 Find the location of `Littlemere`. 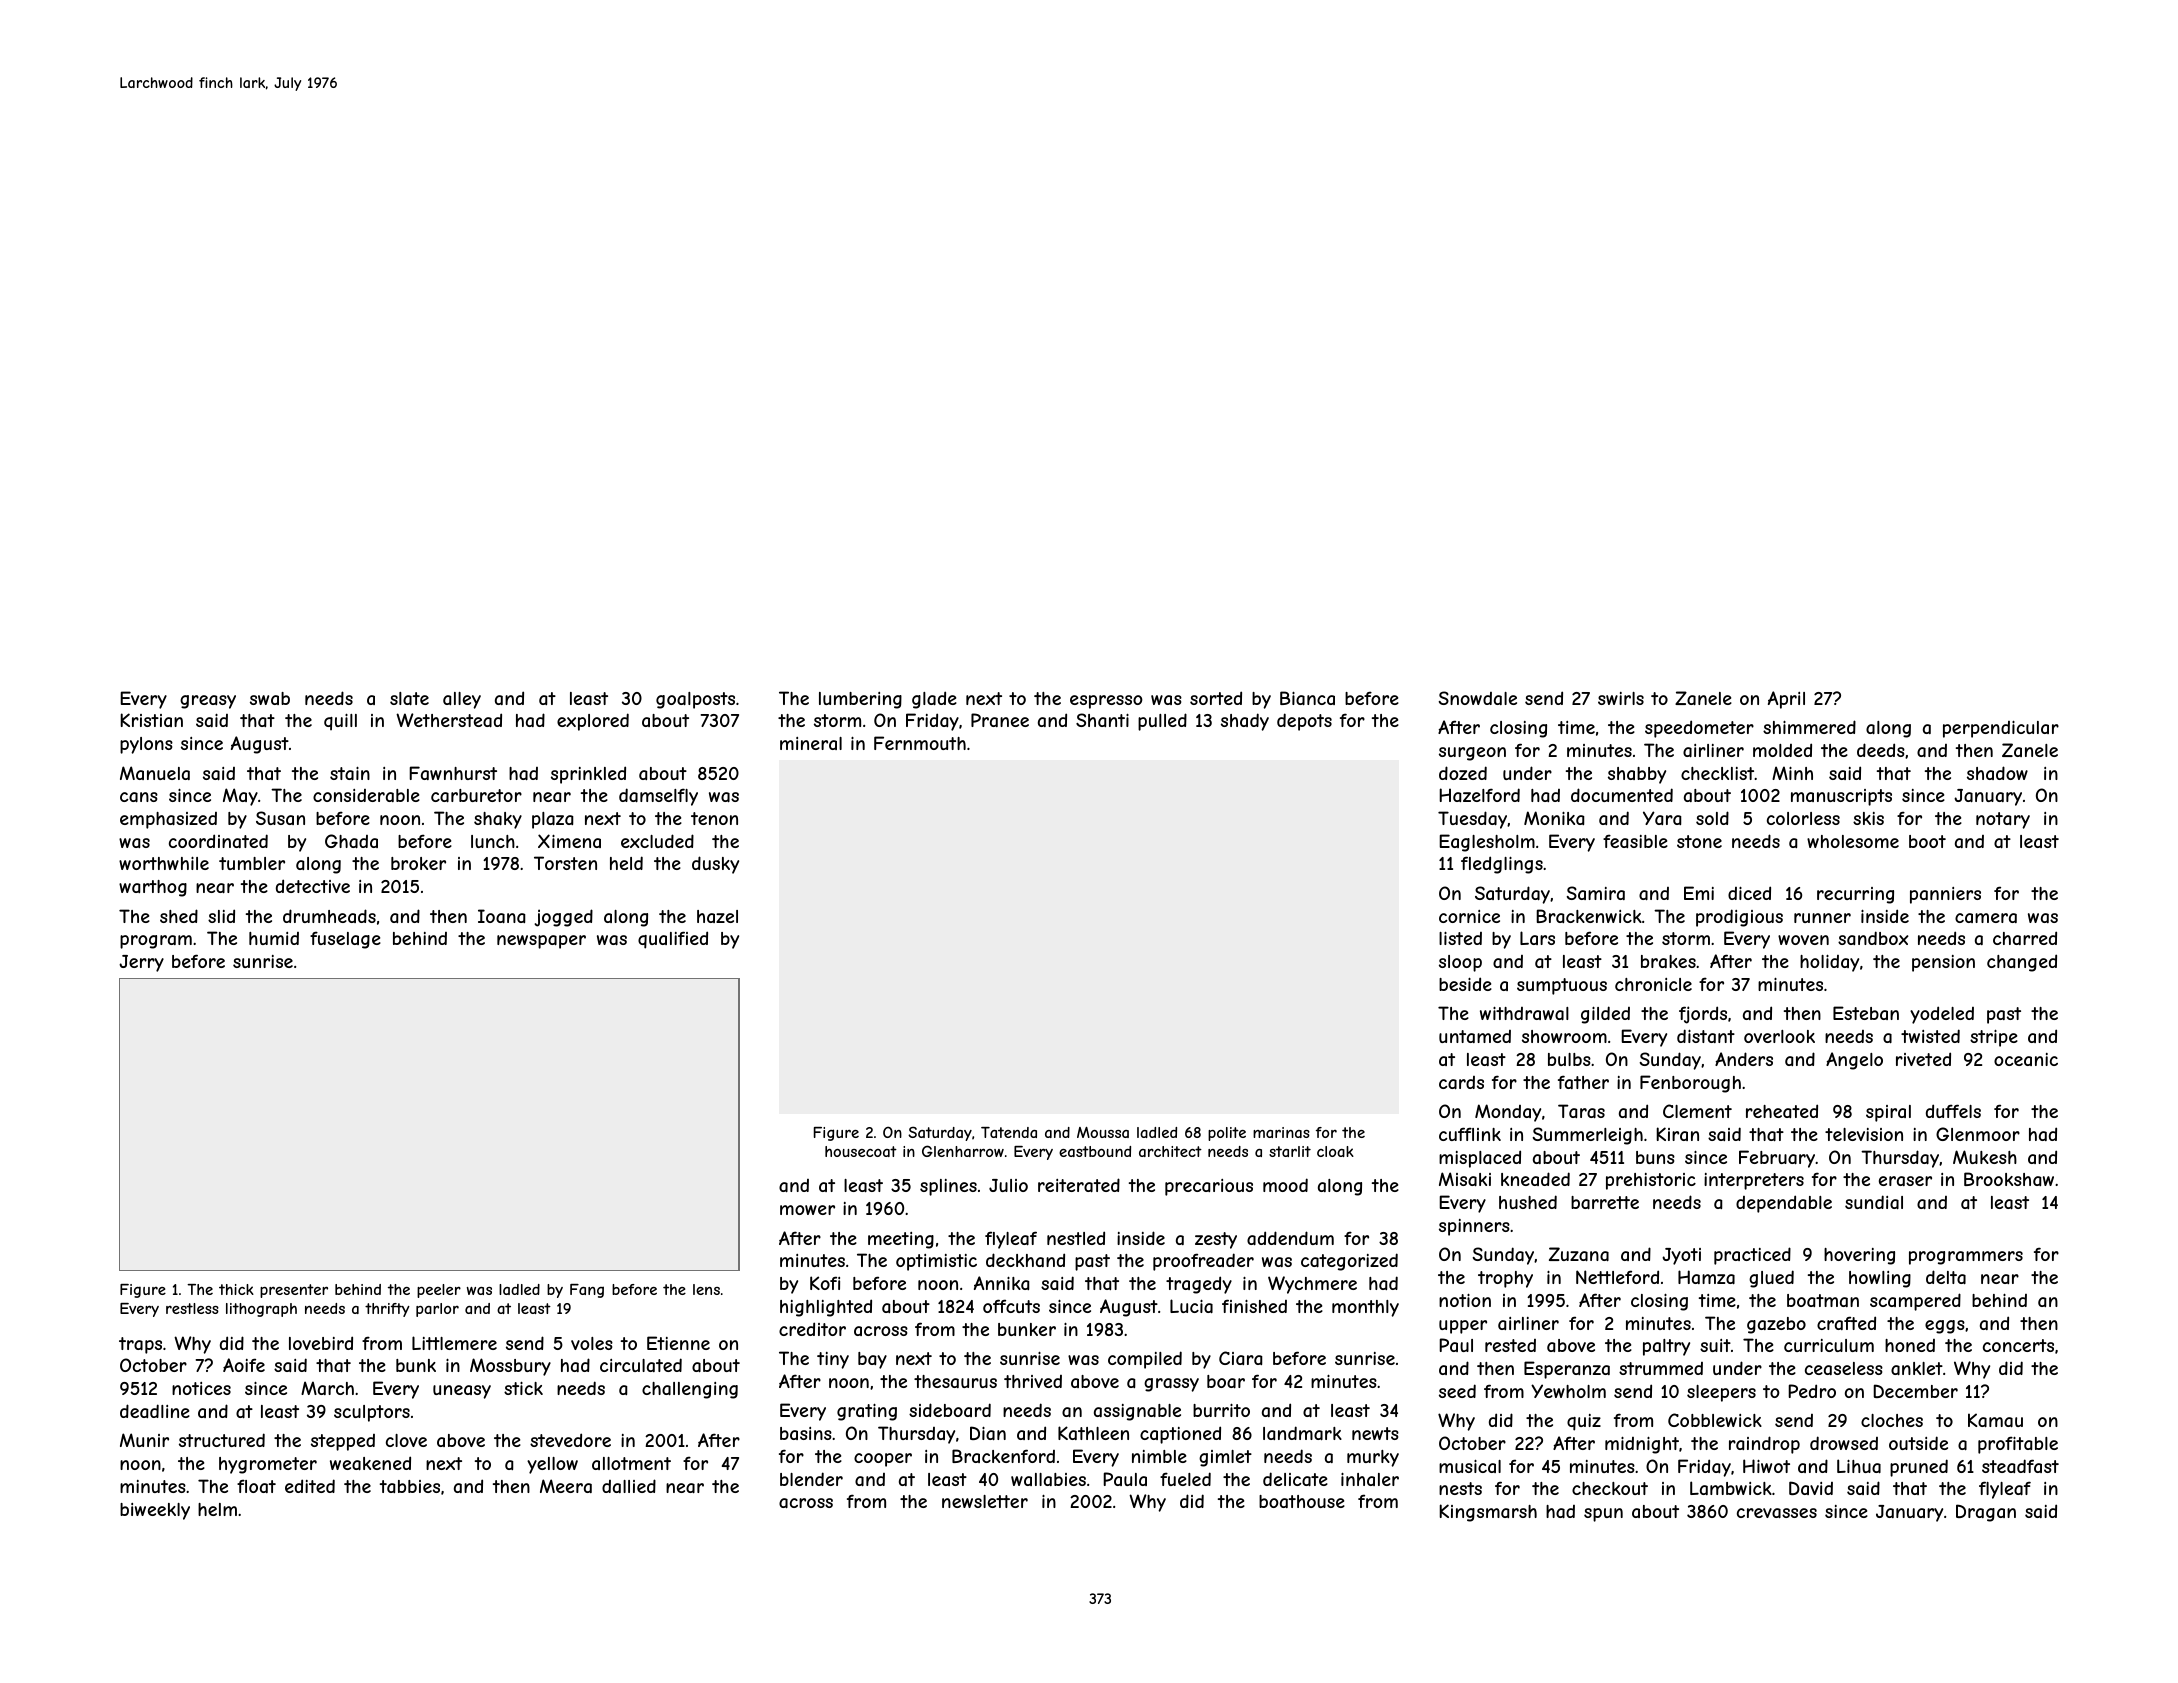

Littlemere is located at coordinates (454, 1343).
